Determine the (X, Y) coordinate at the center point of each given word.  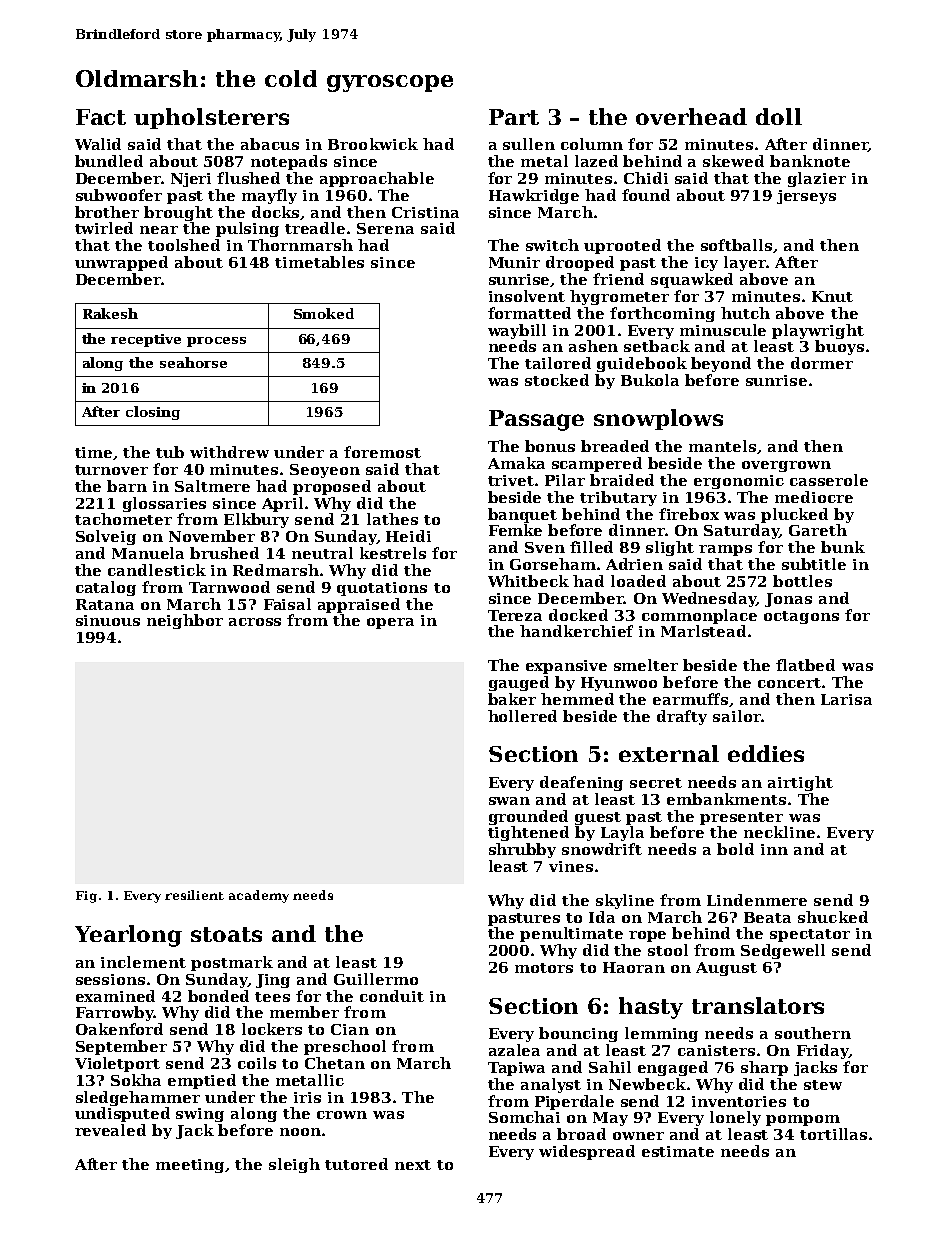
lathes (392, 519)
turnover (111, 470)
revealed (110, 1130)
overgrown (786, 466)
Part (514, 117)
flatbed (805, 665)
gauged (519, 683)
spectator (810, 935)
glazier (817, 179)
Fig (86, 897)
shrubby (522, 850)
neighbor (185, 621)
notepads (289, 162)
